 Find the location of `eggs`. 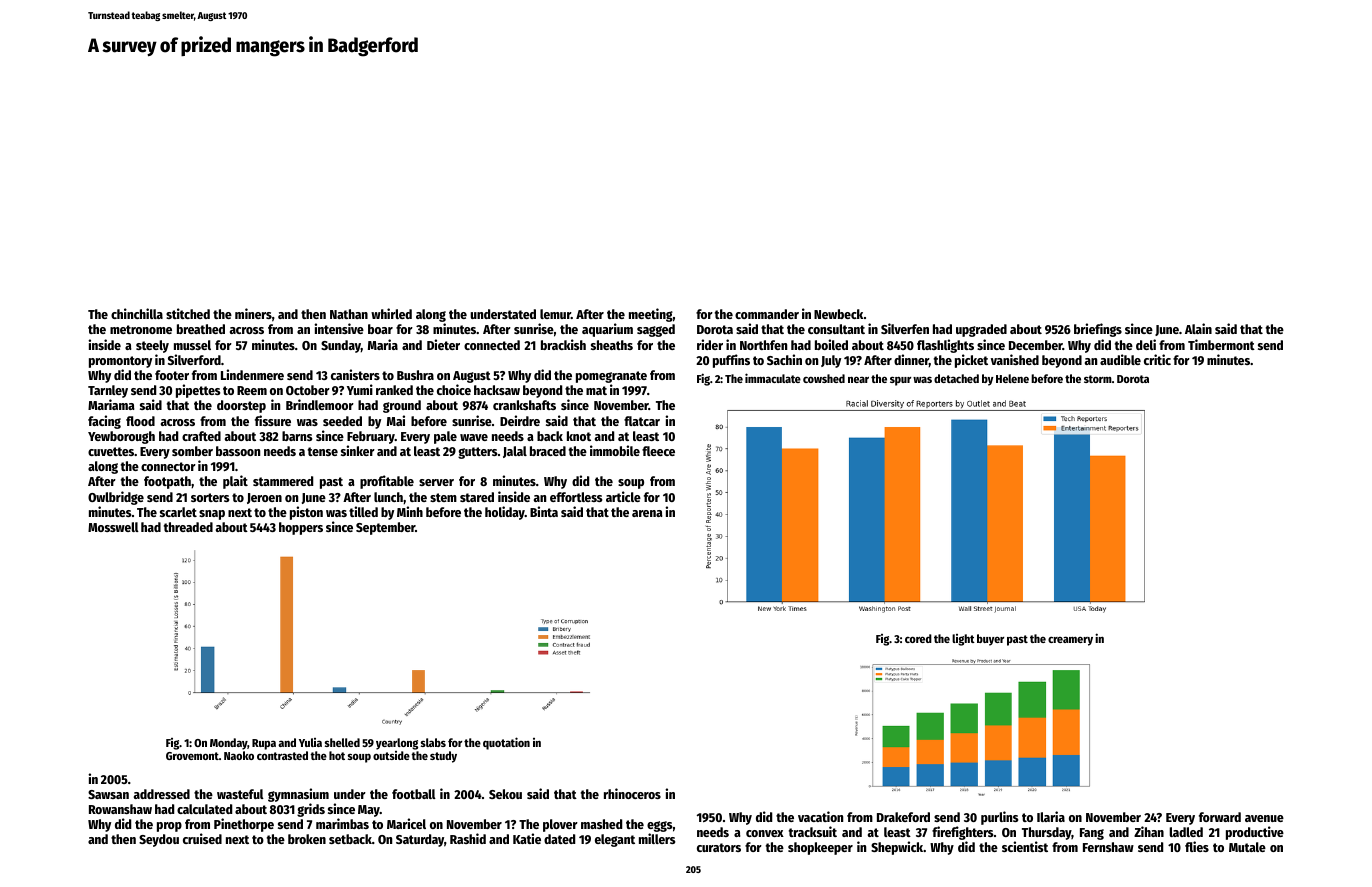

eggs is located at coordinates (660, 826).
